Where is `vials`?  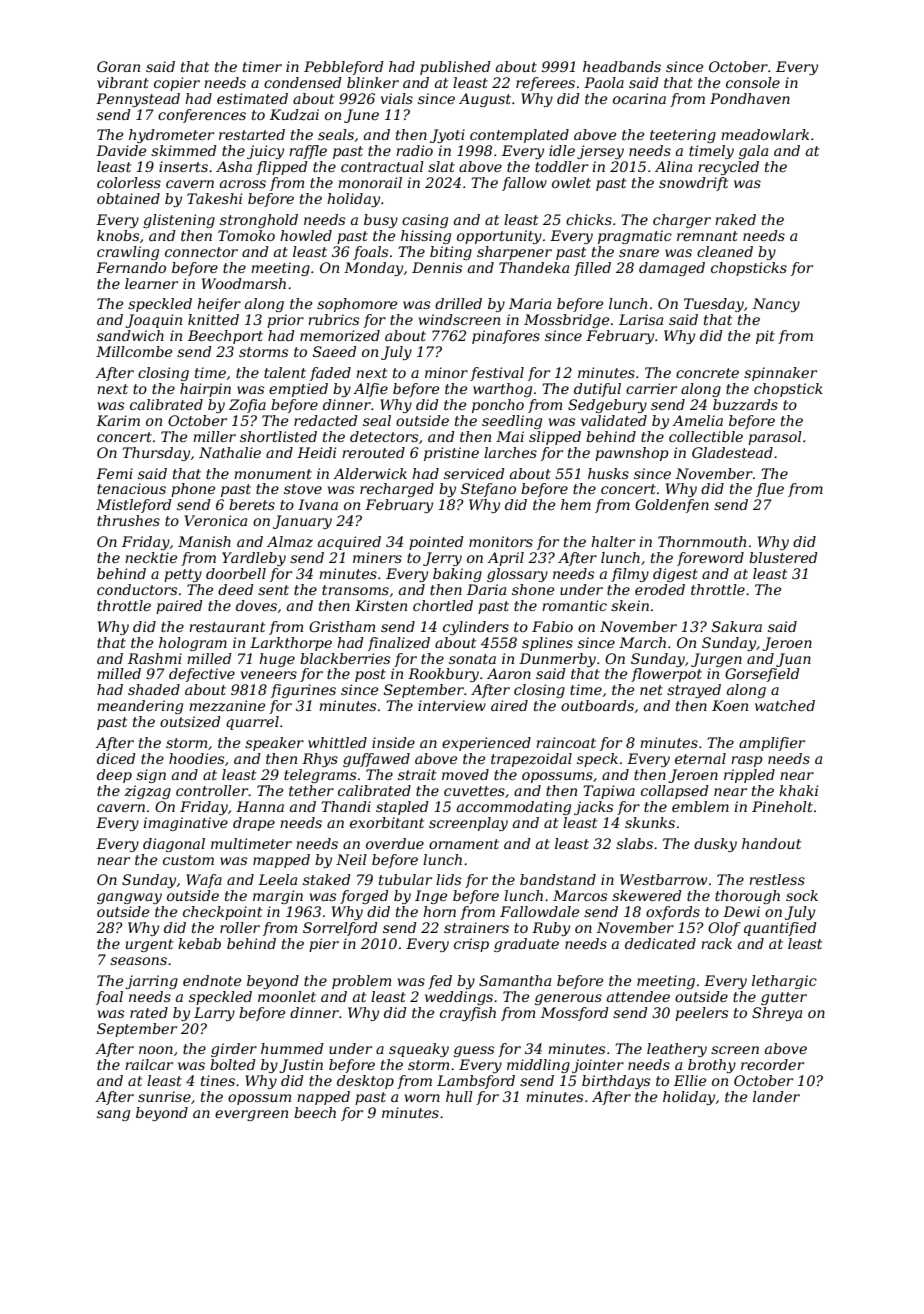
vials is located at coordinates (397, 98).
